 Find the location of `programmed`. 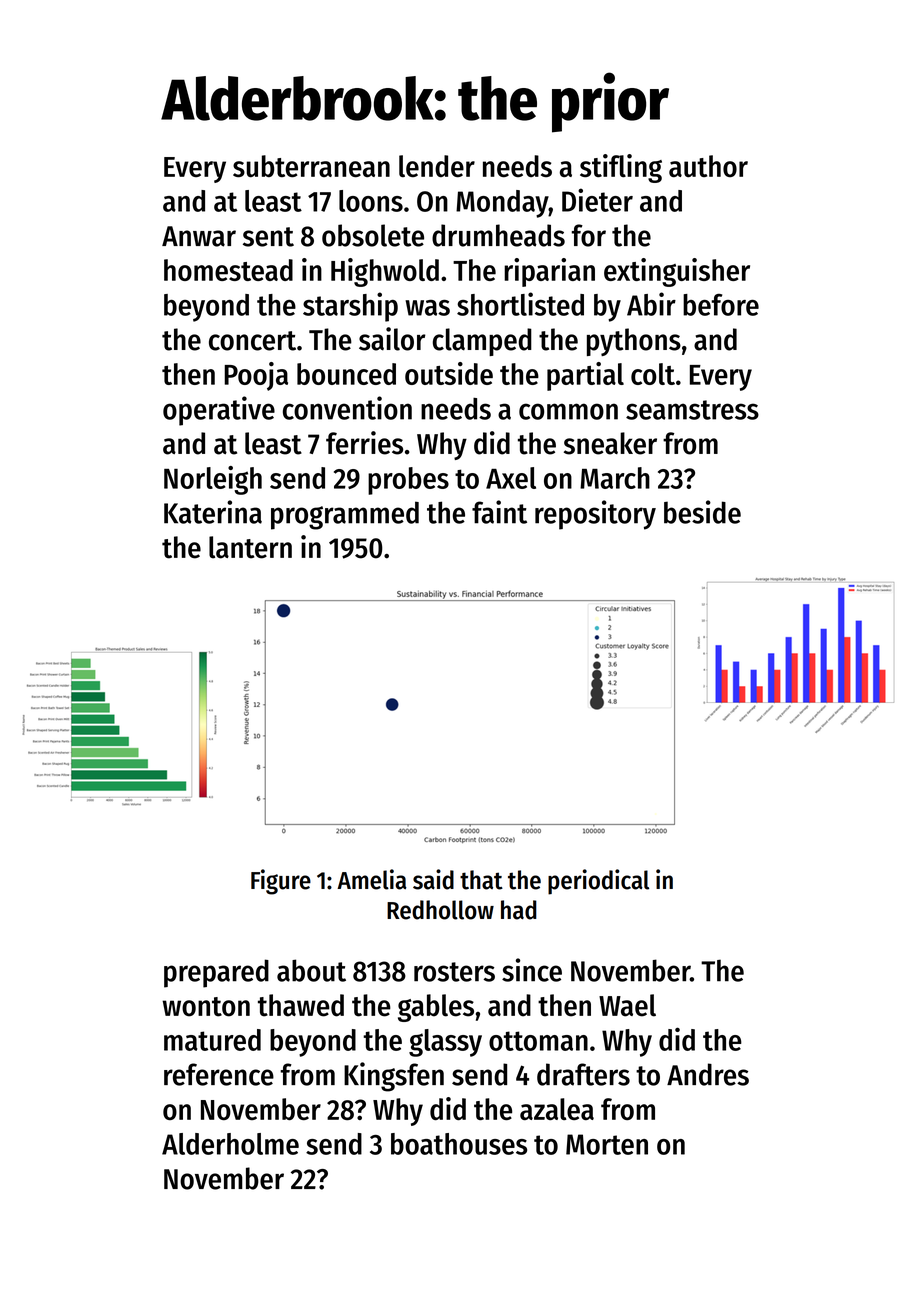

programmed is located at coordinates (345, 515).
